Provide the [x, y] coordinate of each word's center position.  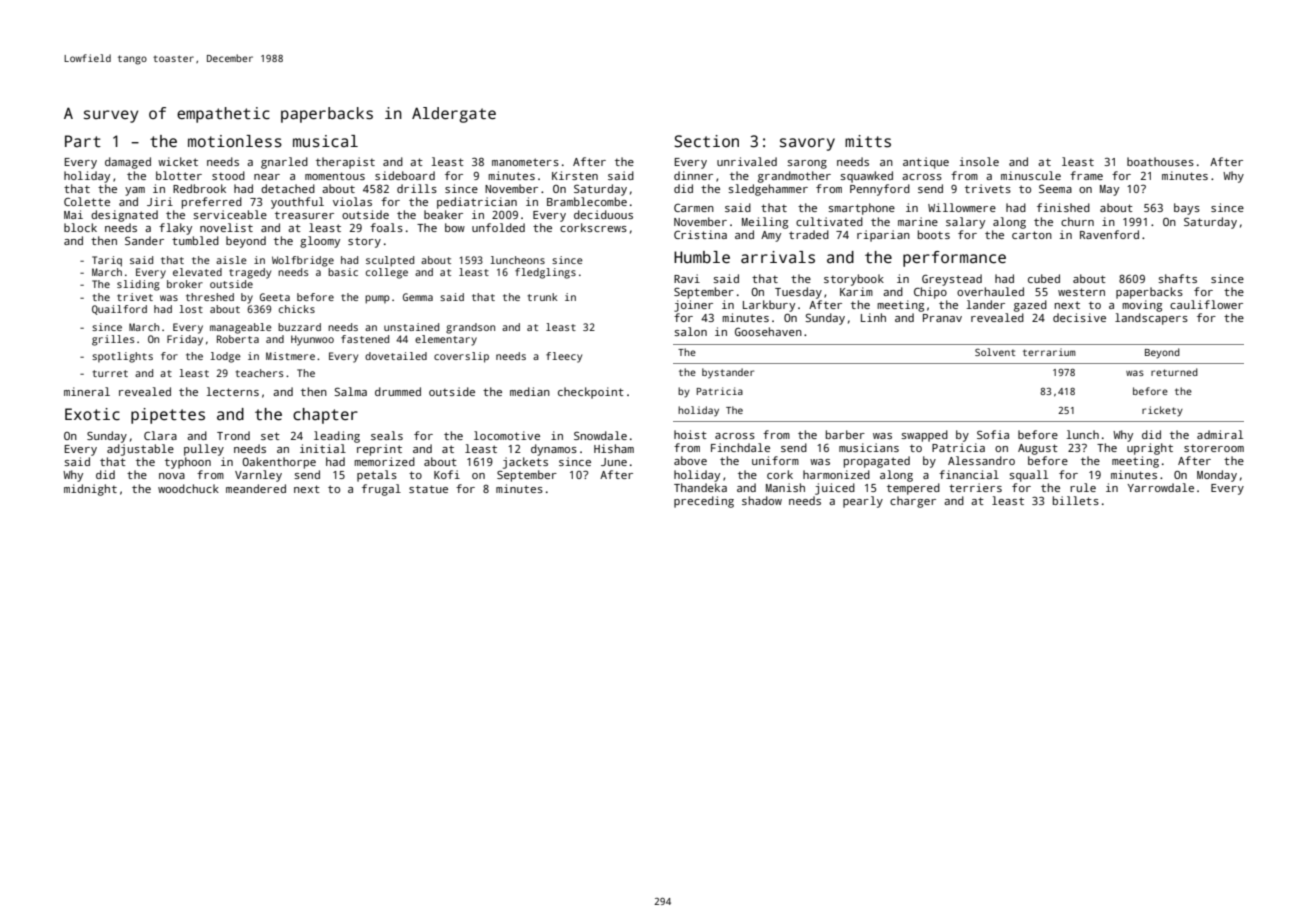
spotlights [122, 357]
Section [706, 141]
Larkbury [769, 306]
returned [1174, 372]
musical [325, 141]
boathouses [1160, 161]
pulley [204, 450]
